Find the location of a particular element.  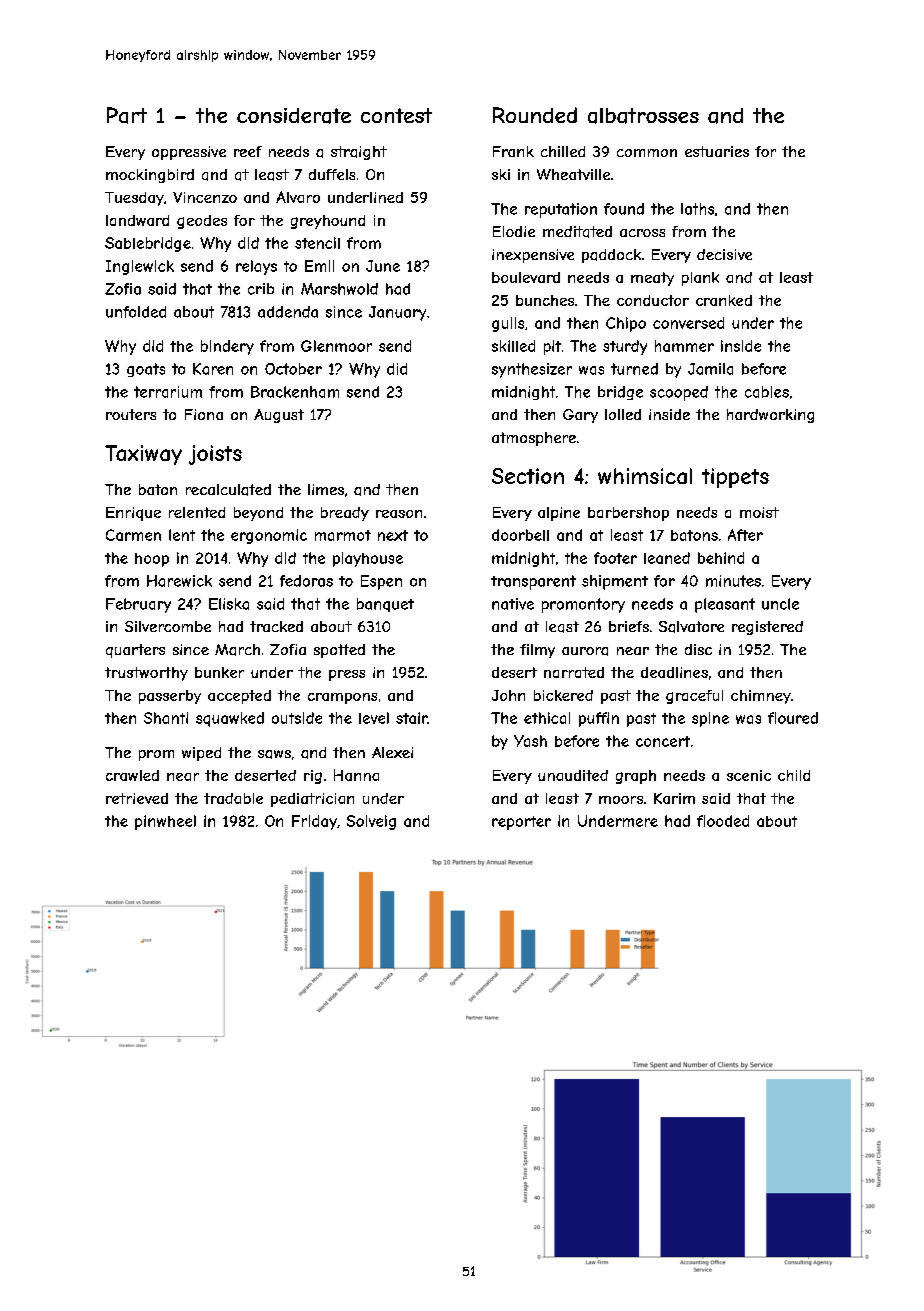

albatrosses is located at coordinates (643, 116).
